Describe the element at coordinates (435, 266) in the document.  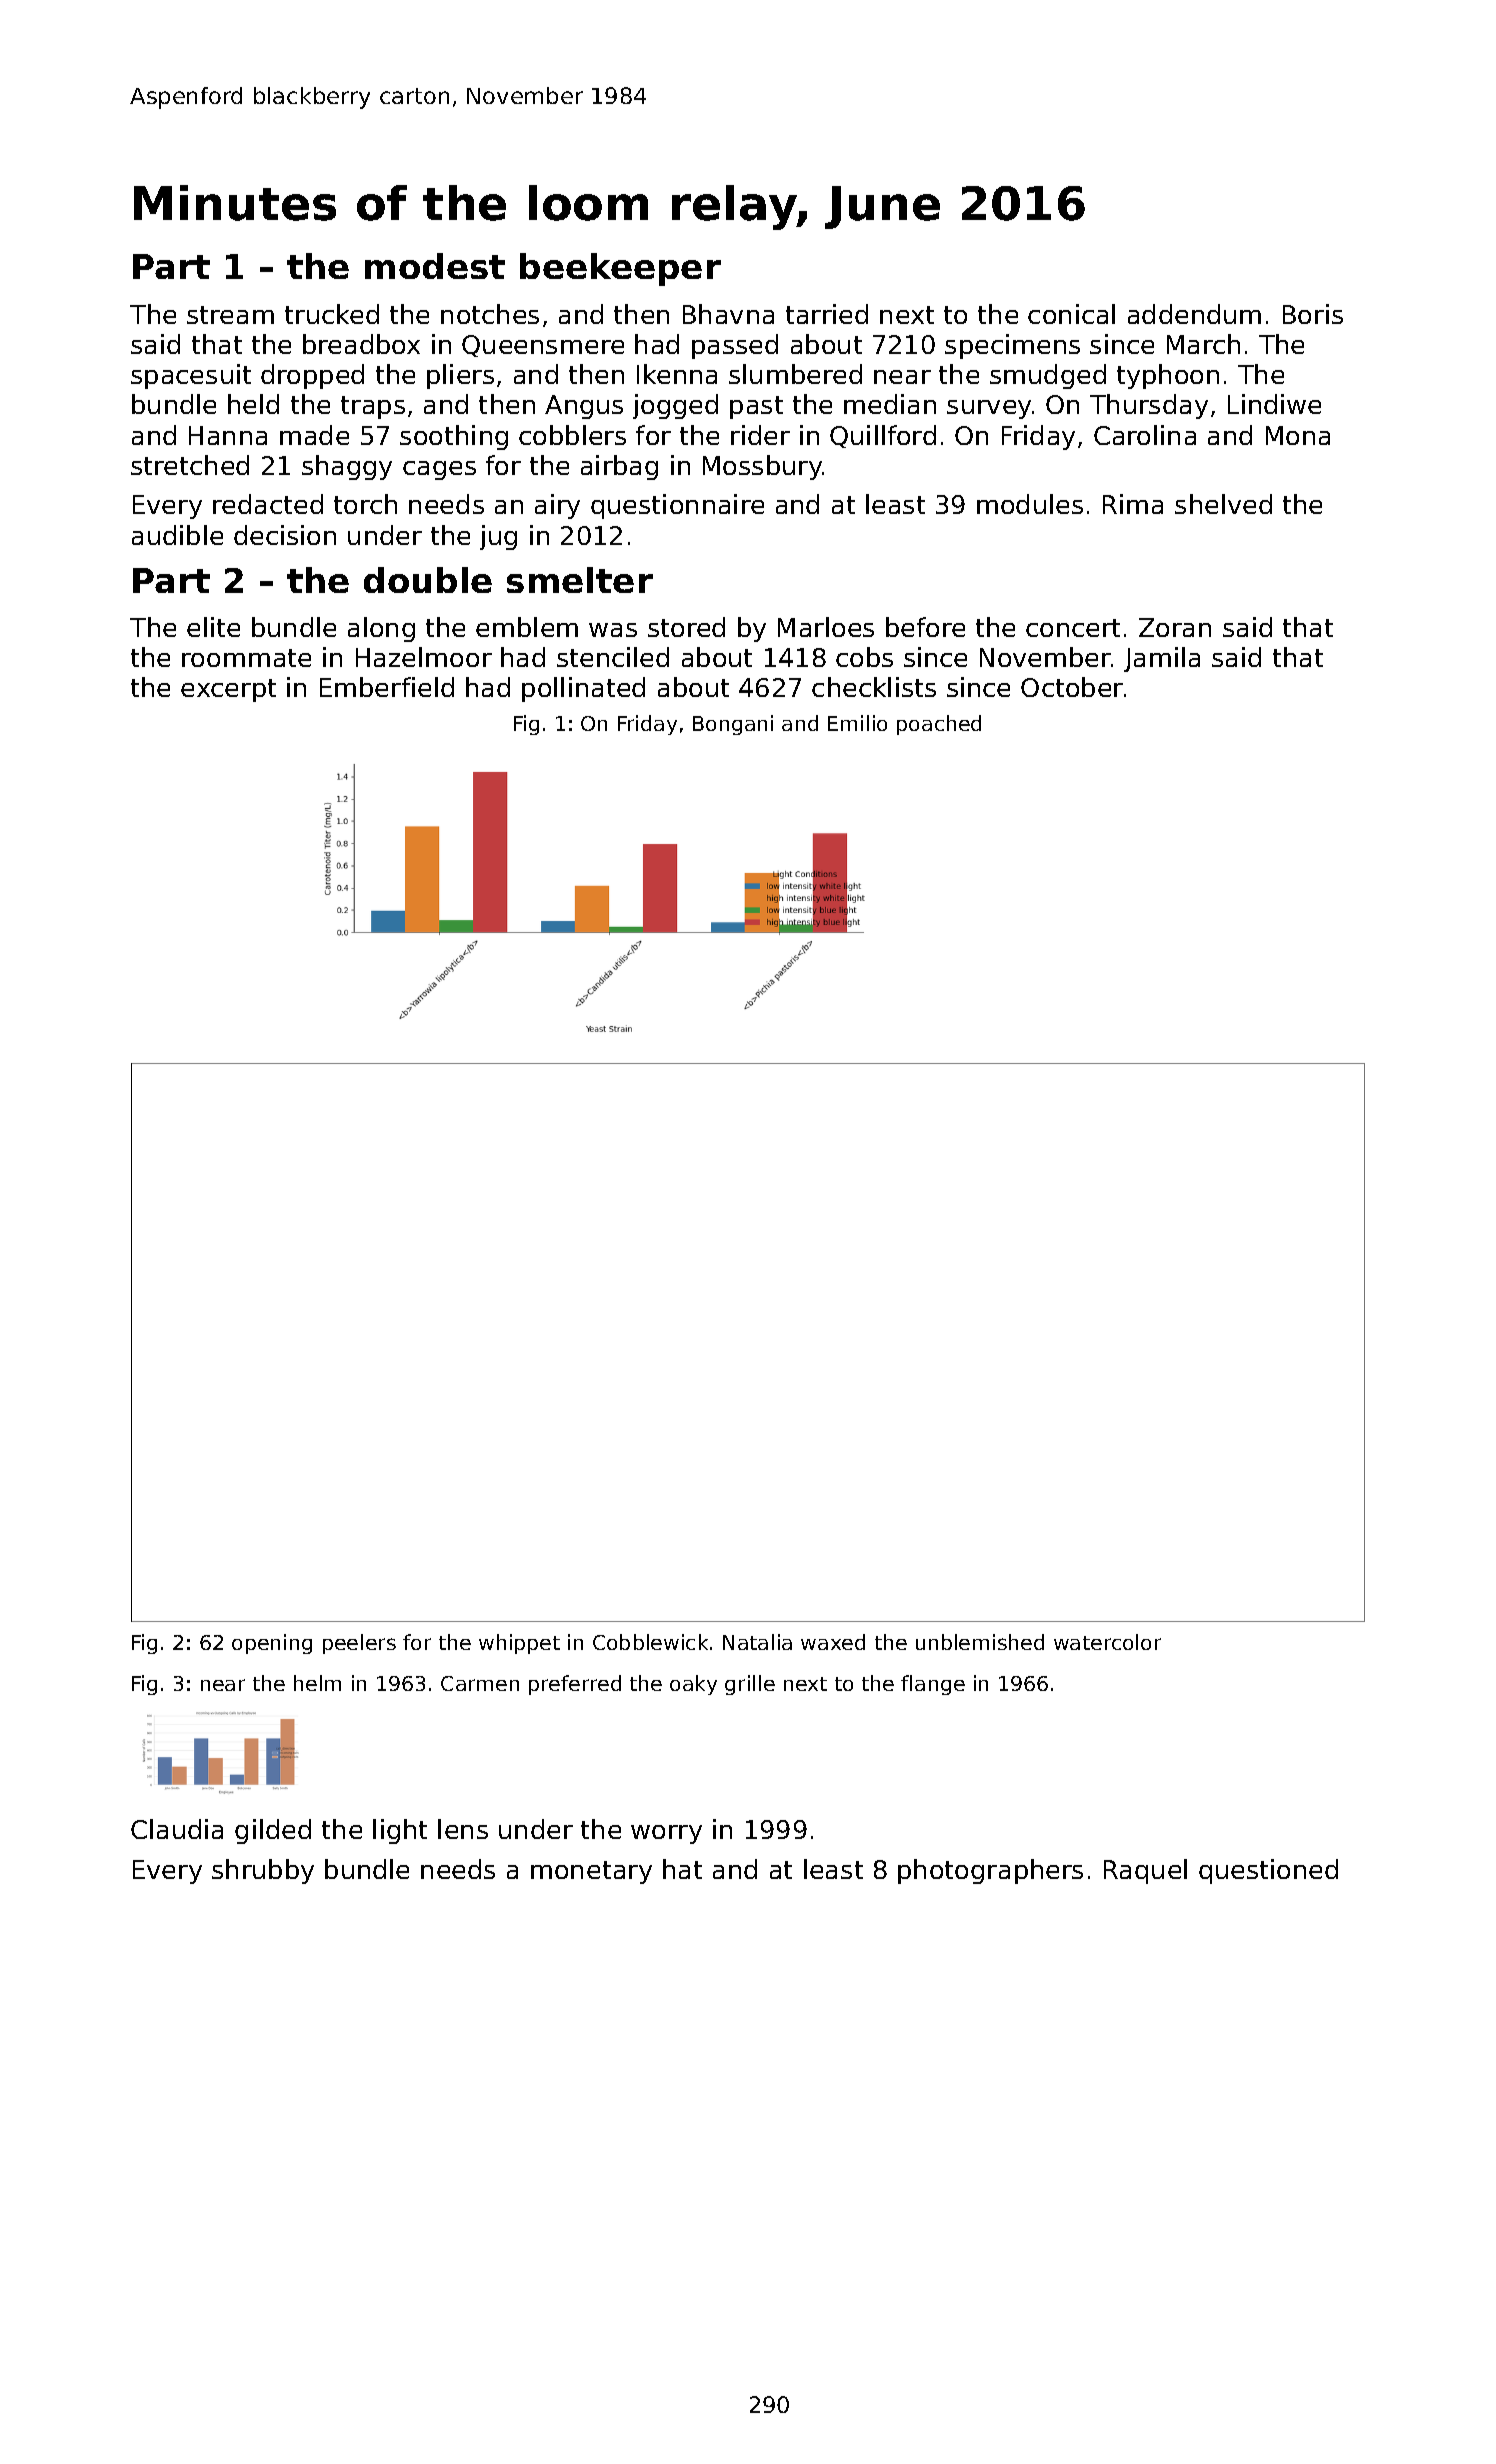
I see `modest` at that location.
